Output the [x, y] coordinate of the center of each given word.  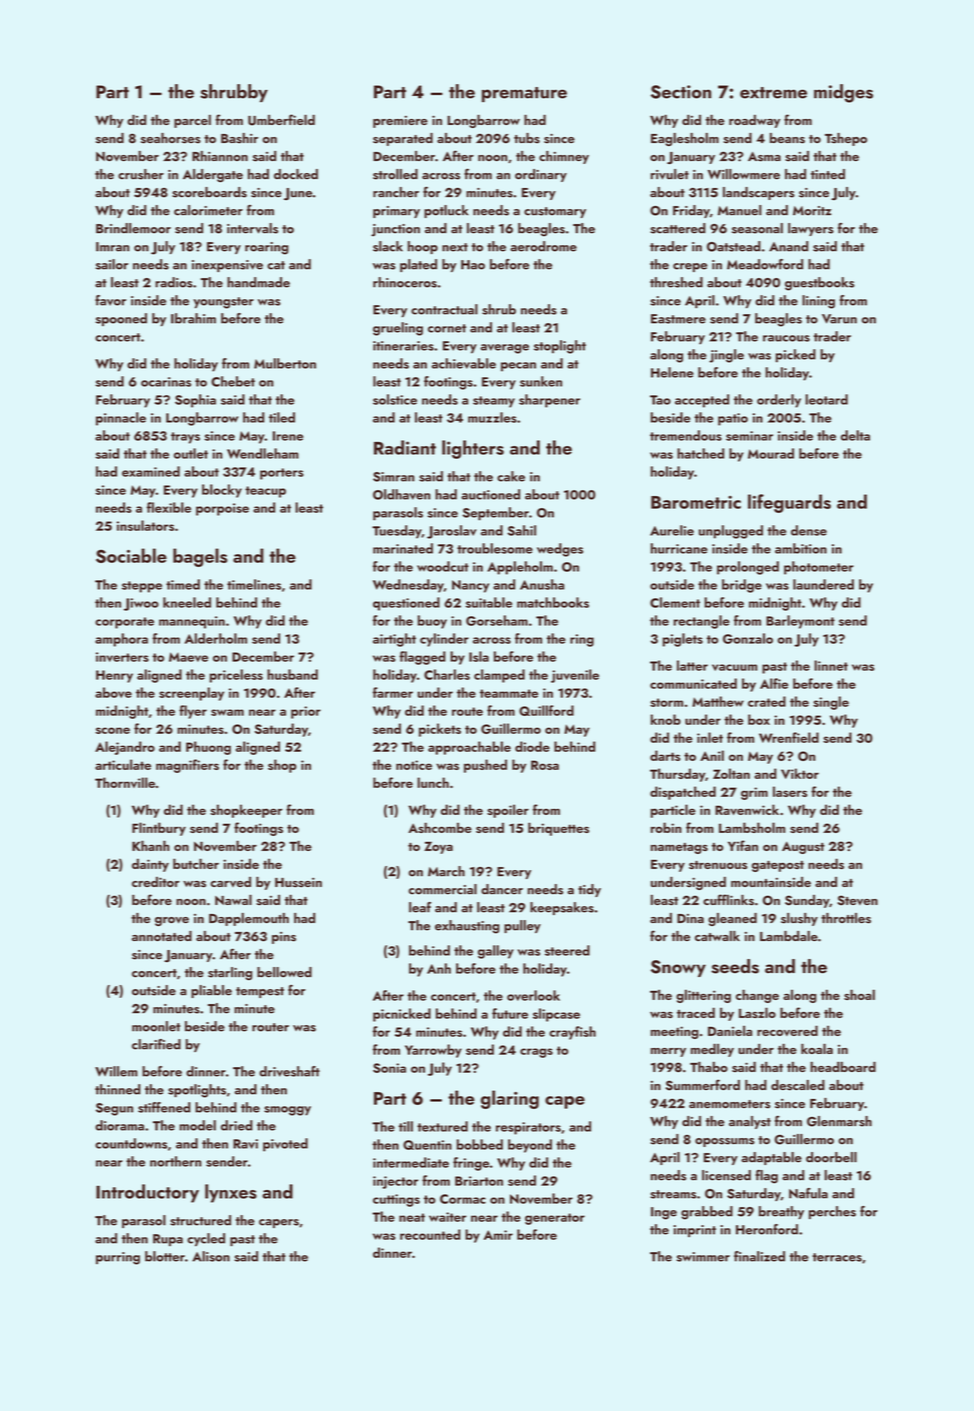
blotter [165, 1256]
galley [496, 952]
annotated [162, 936]
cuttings [396, 1200]
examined [151, 471]
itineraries [403, 346]
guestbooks [819, 284]
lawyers [811, 229]
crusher [141, 174]
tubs [527, 138]
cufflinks [728, 900]
